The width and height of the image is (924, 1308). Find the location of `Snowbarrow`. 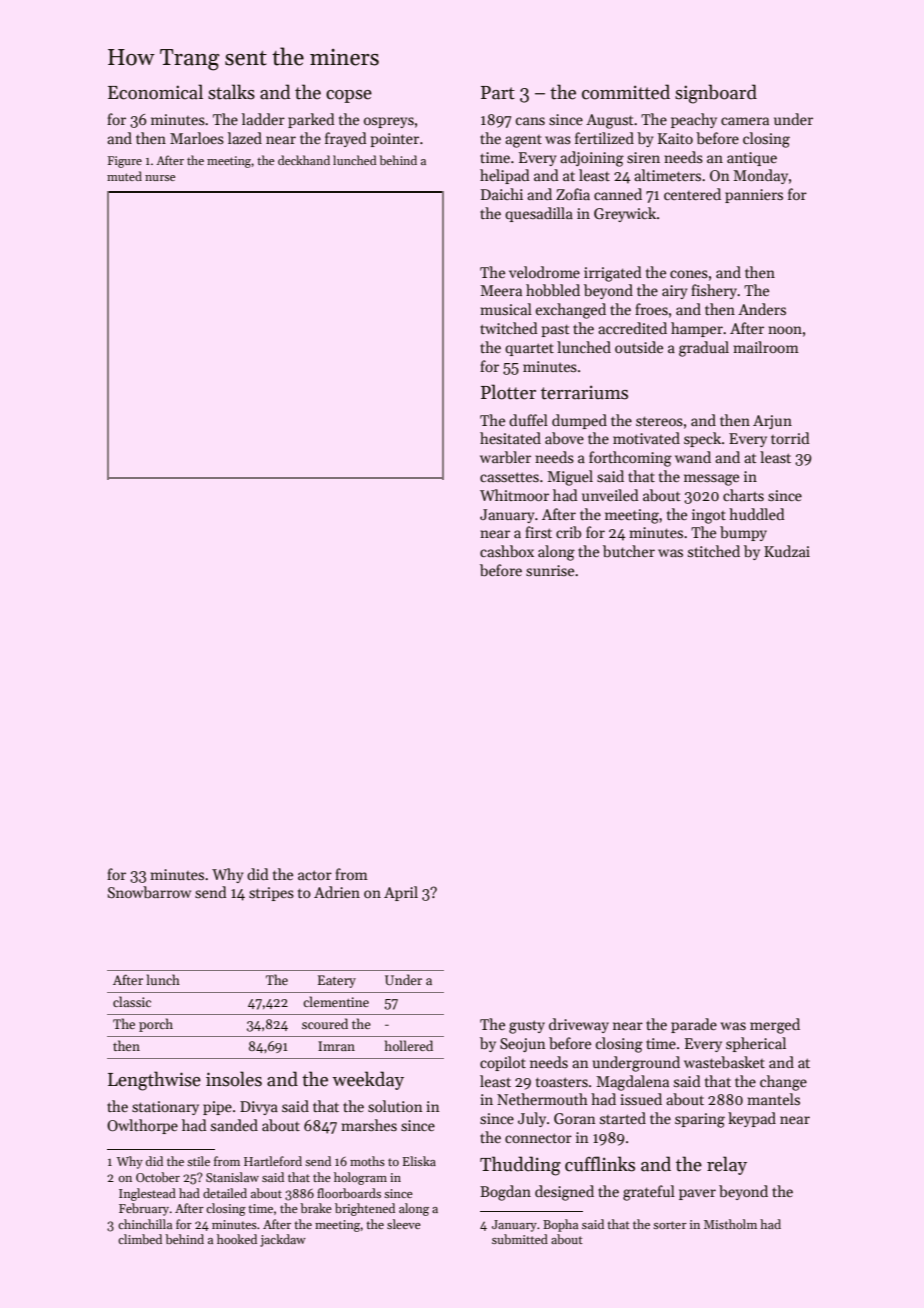

Snowbarrow is located at coordinates (149, 892).
